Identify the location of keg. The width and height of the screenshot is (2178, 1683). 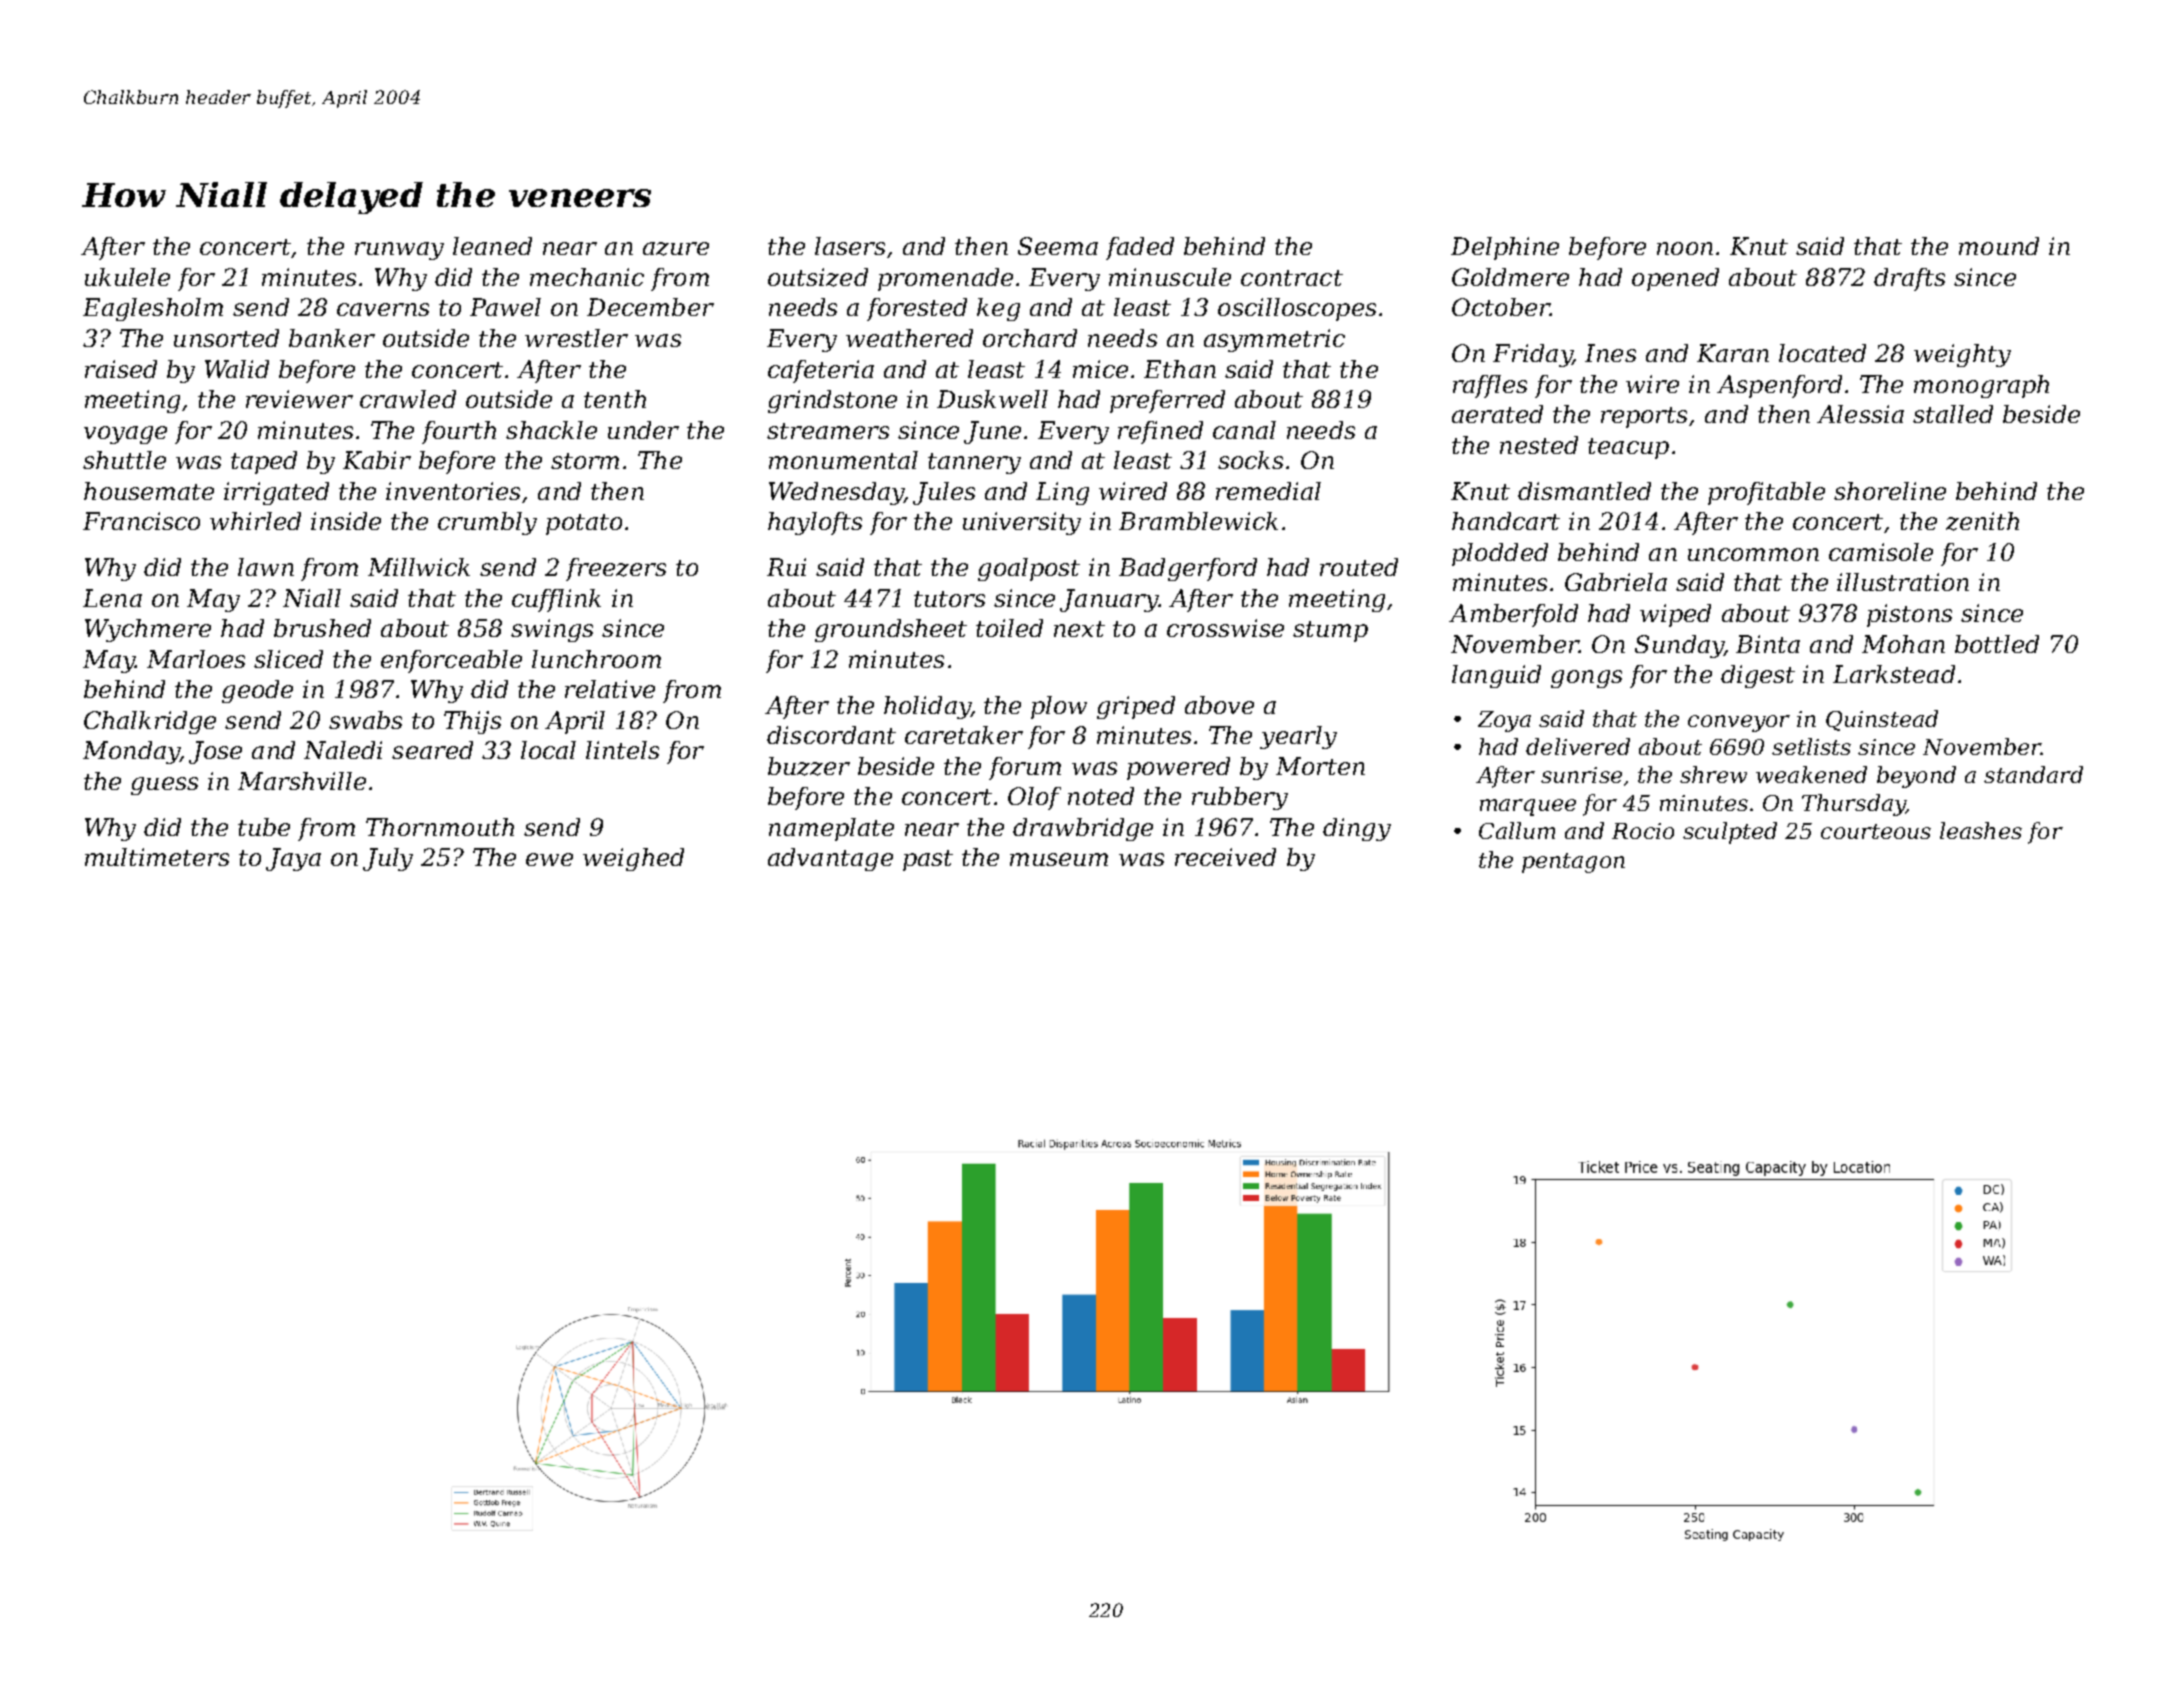
(998, 309).
